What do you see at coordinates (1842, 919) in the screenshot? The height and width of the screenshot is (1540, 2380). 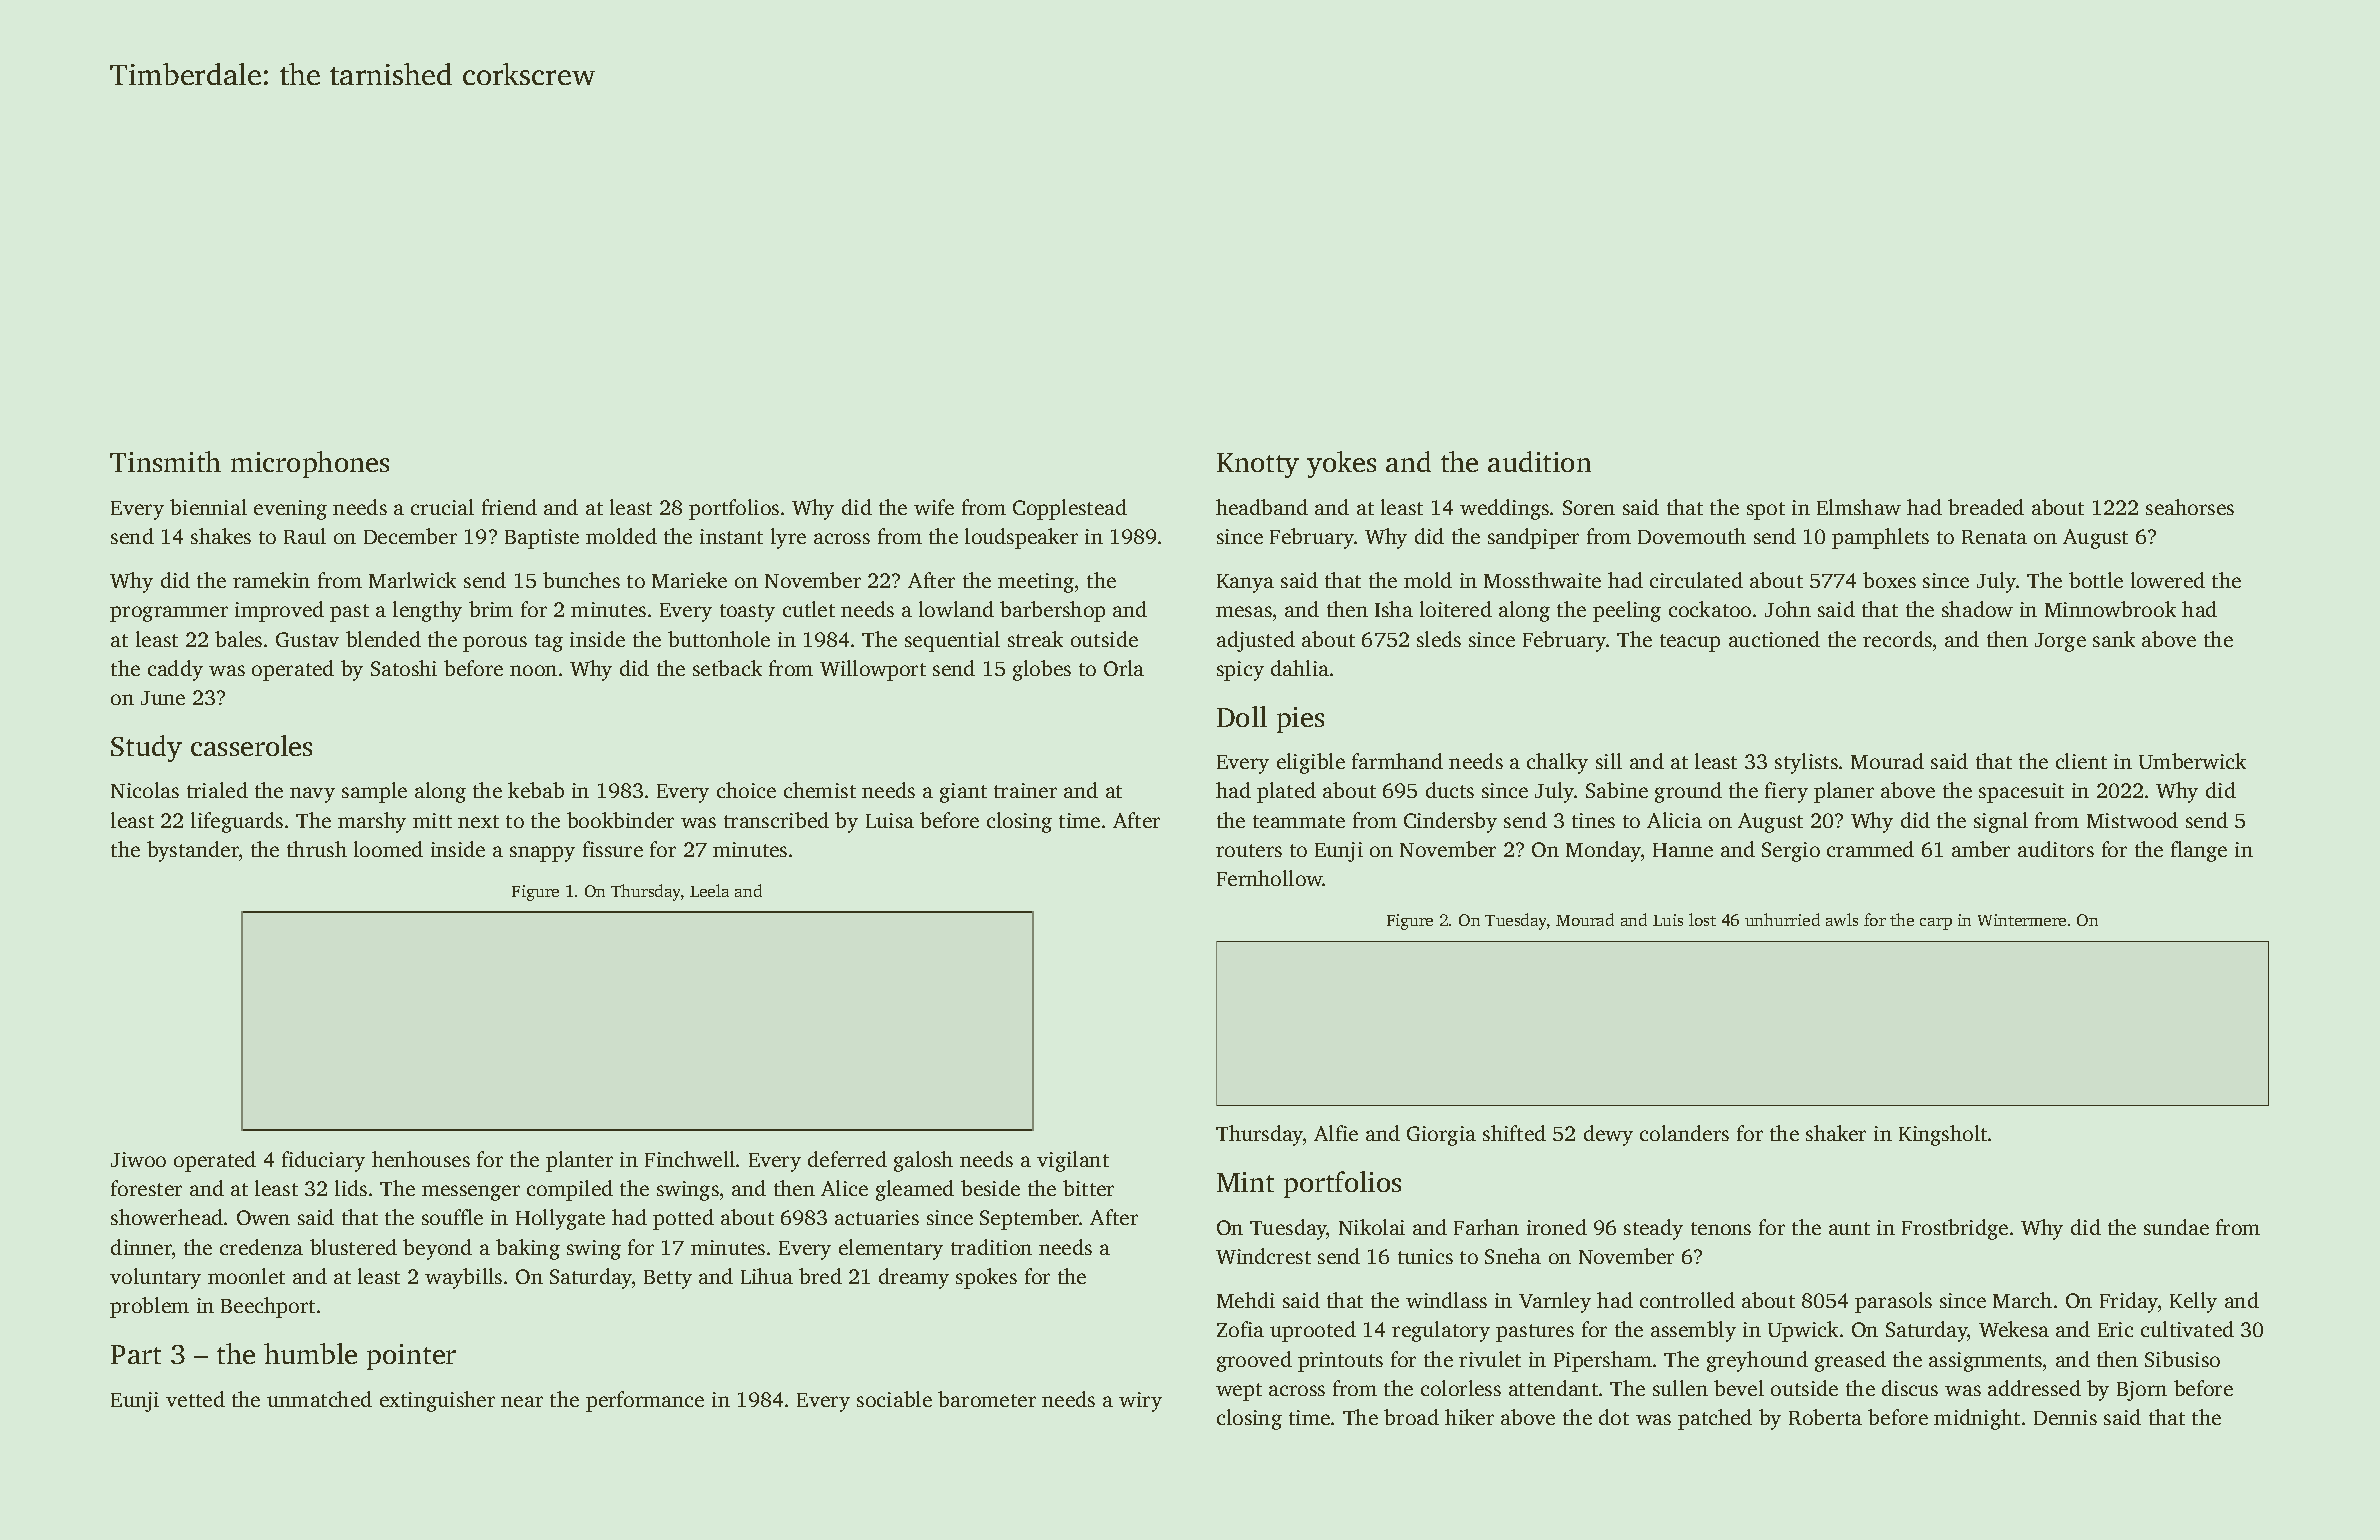 I see `awls` at bounding box center [1842, 919].
